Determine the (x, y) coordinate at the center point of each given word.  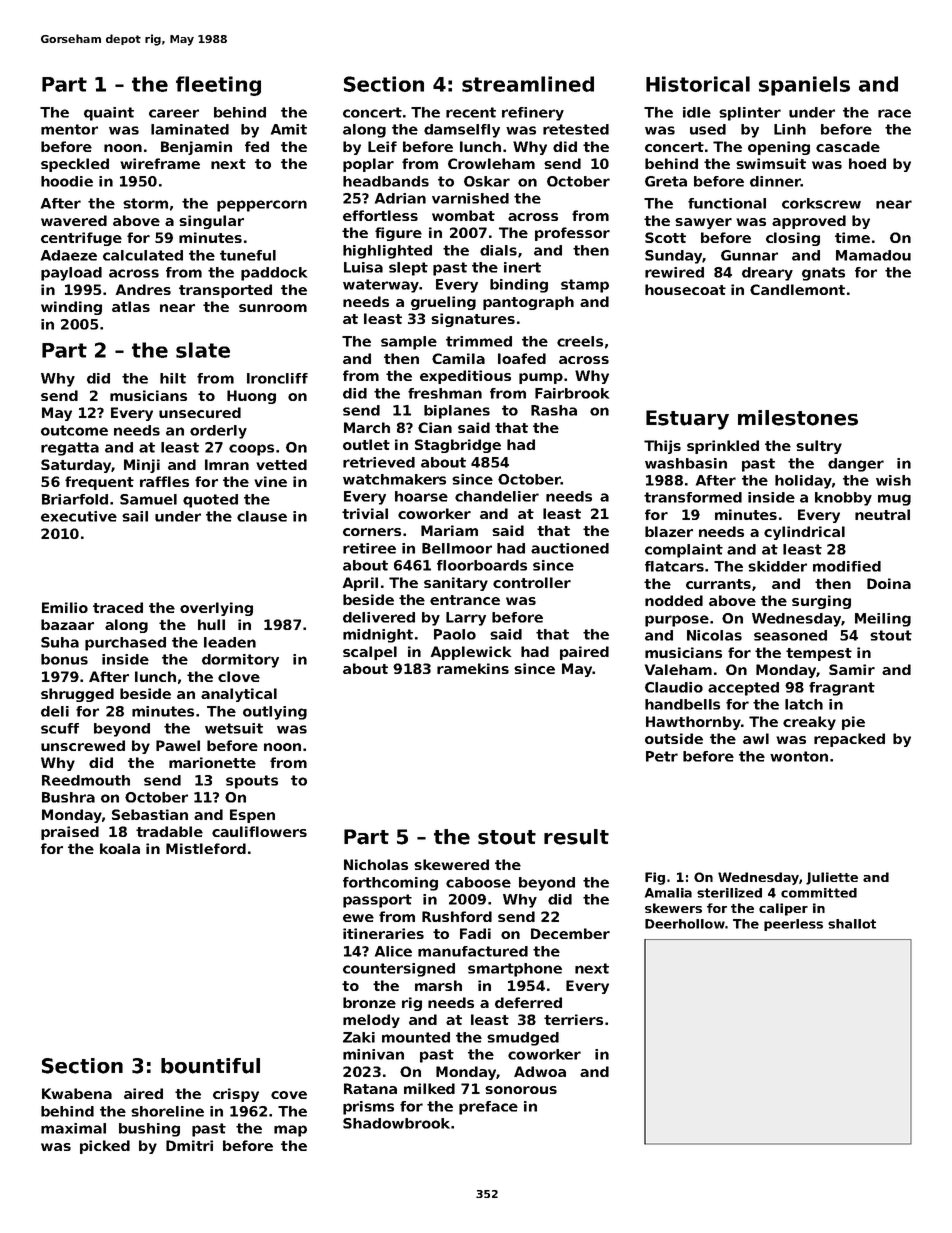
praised (70, 833)
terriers (573, 1019)
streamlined (528, 84)
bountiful (210, 1066)
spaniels (804, 86)
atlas (131, 306)
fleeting (218, 86)
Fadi (475, 933)
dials (498, 250)
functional (727, 203)
